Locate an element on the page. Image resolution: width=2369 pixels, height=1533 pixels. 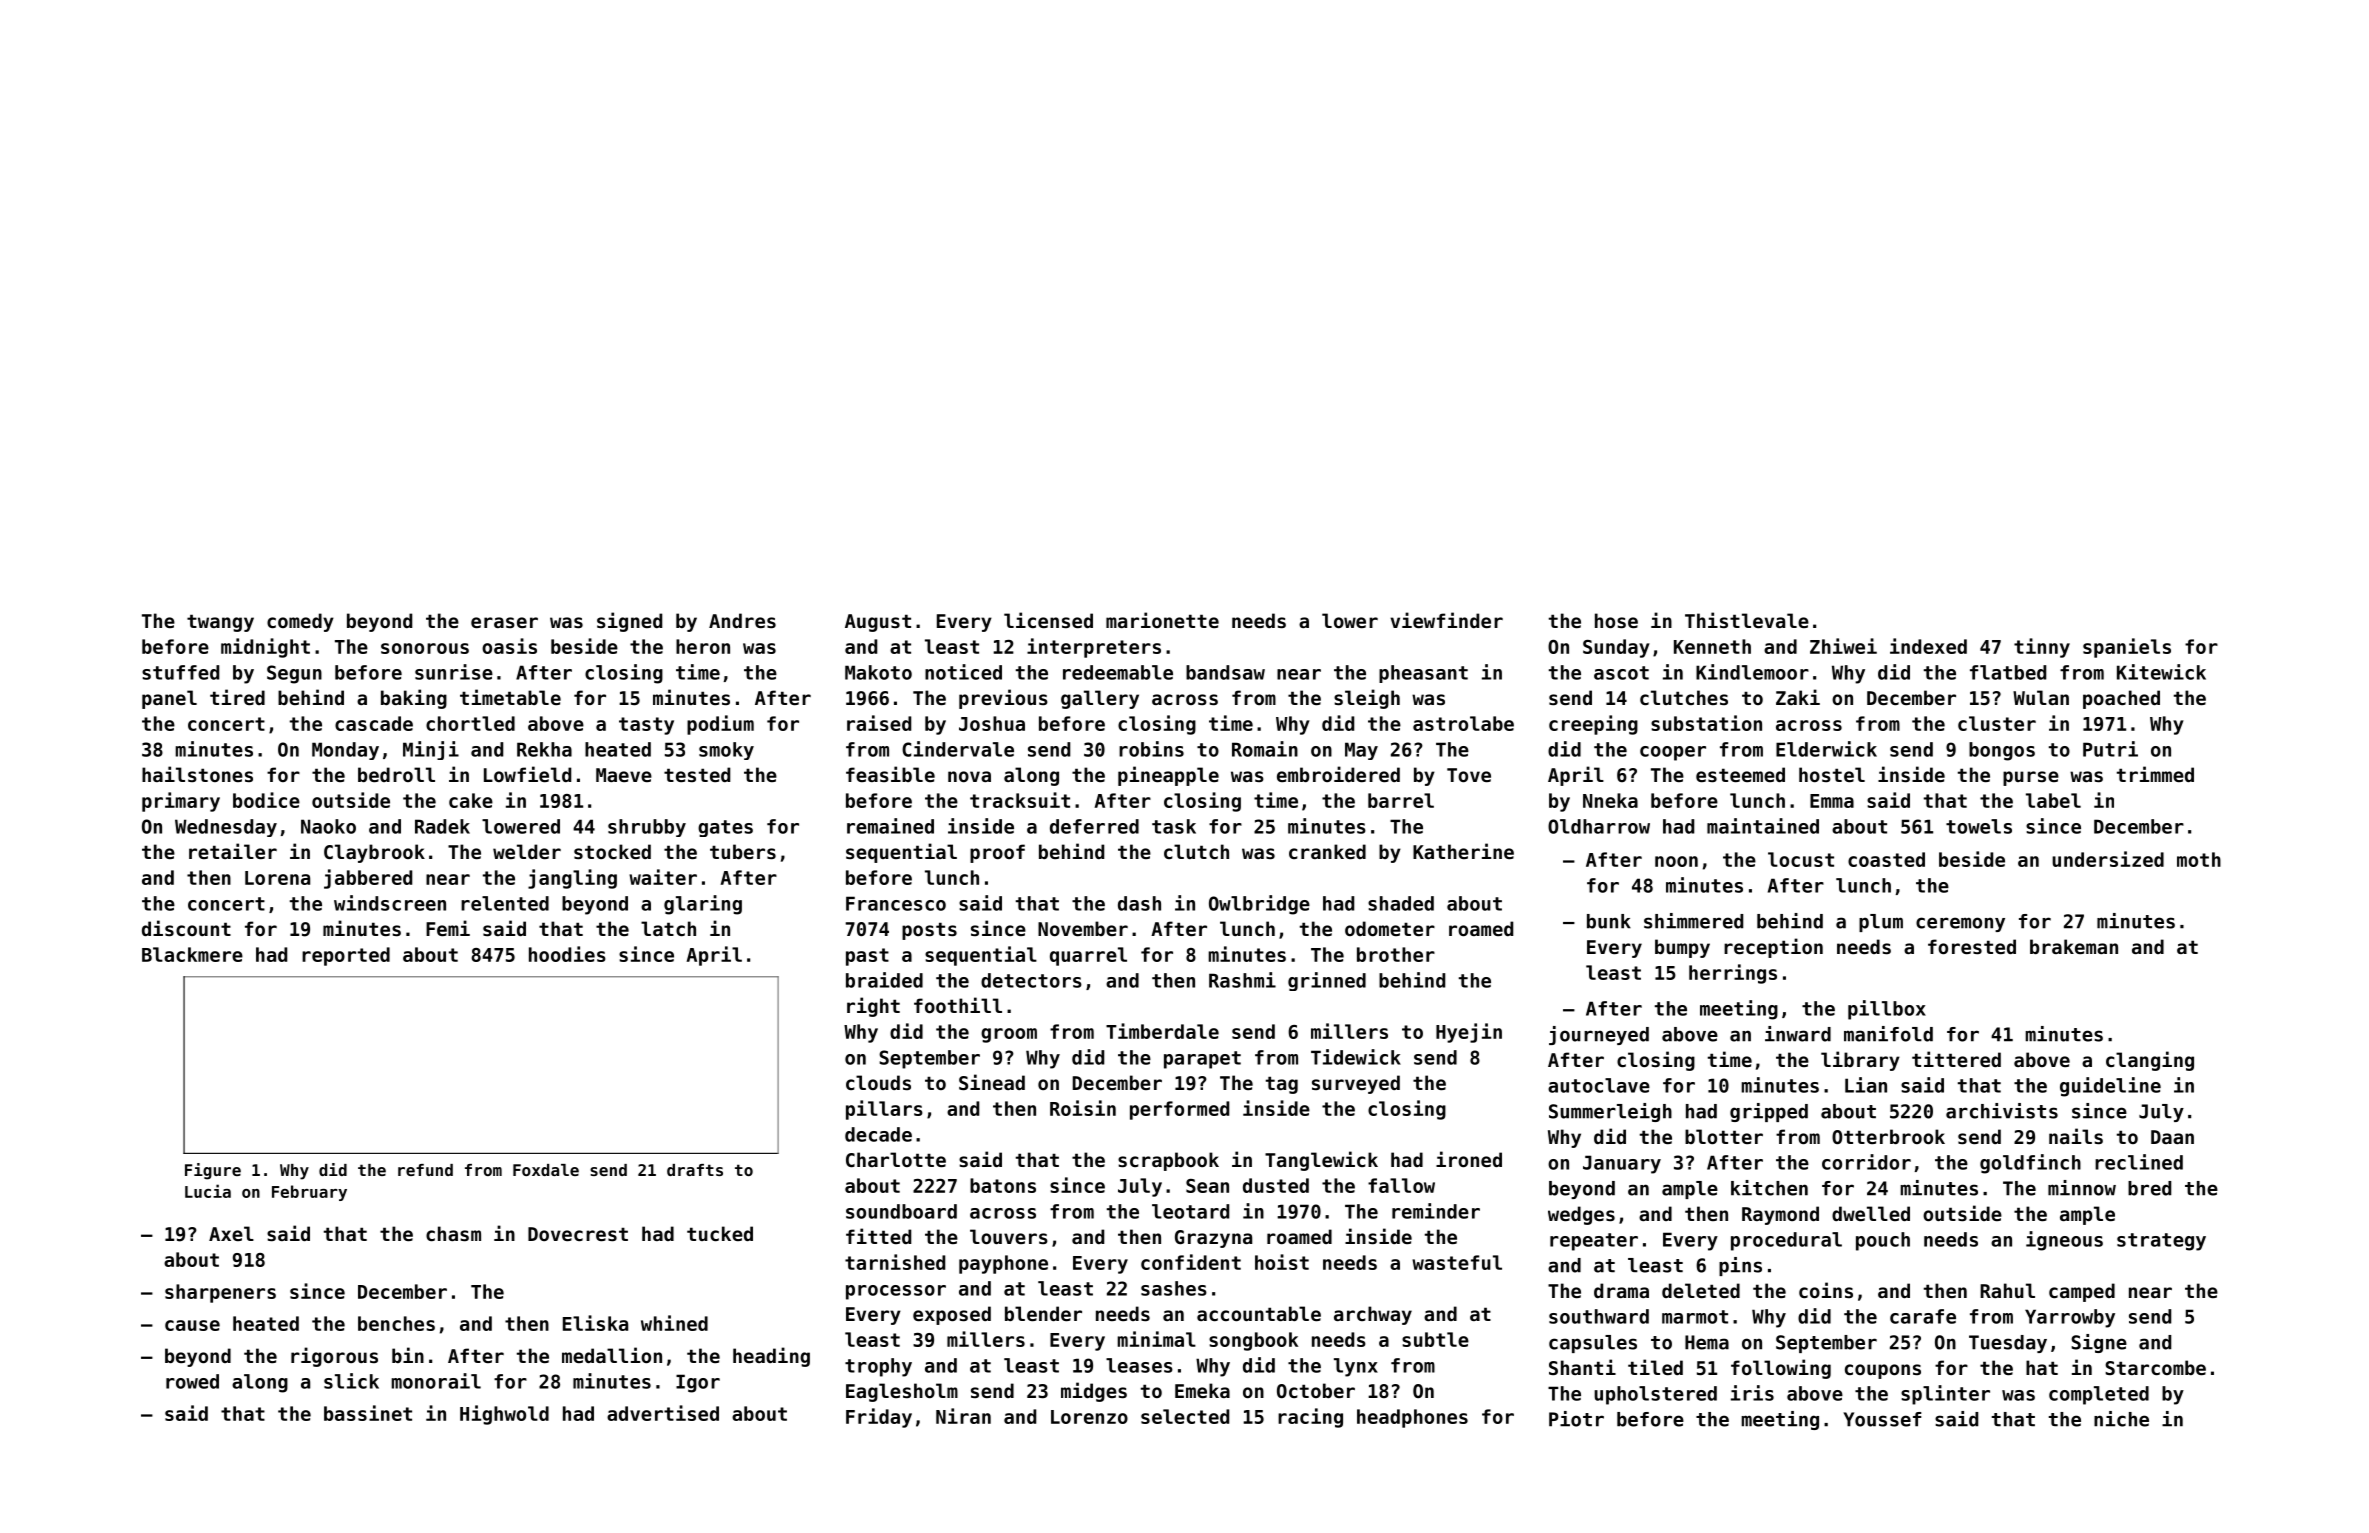
Cindervale is located at coordinates (958, 749).
